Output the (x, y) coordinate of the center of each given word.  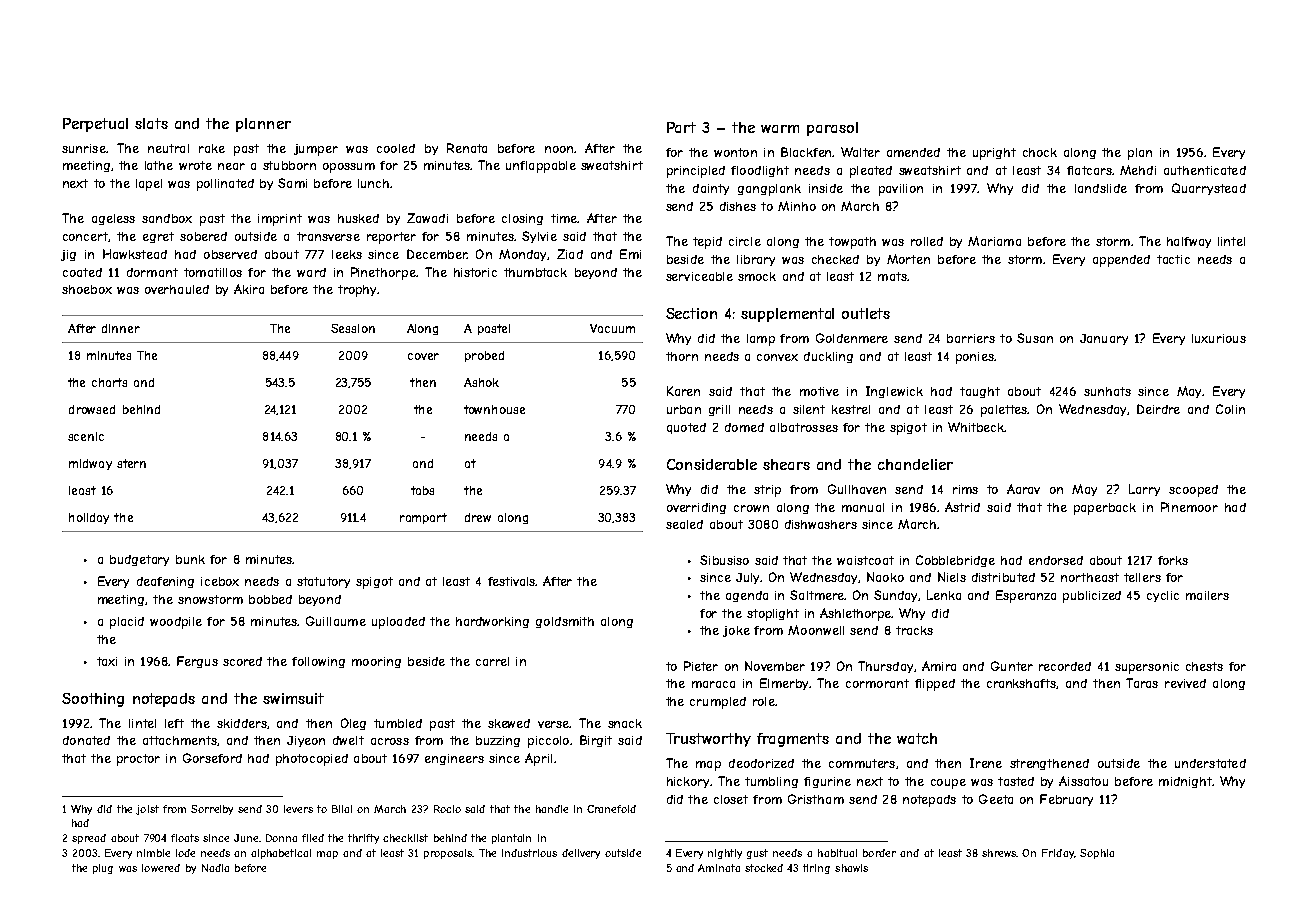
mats (892, 276)
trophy (357, 291)
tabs (422, 490)
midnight (1185, 782)
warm (780, 129)
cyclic (1163, 596)
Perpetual (95, 125)
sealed (684, 524)
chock (1040, 152)
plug (103, 869)
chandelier (915, 464)
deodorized (761, 763)
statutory (323, 582)
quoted (686, 428)
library (756, 260)
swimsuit (293, 698)
